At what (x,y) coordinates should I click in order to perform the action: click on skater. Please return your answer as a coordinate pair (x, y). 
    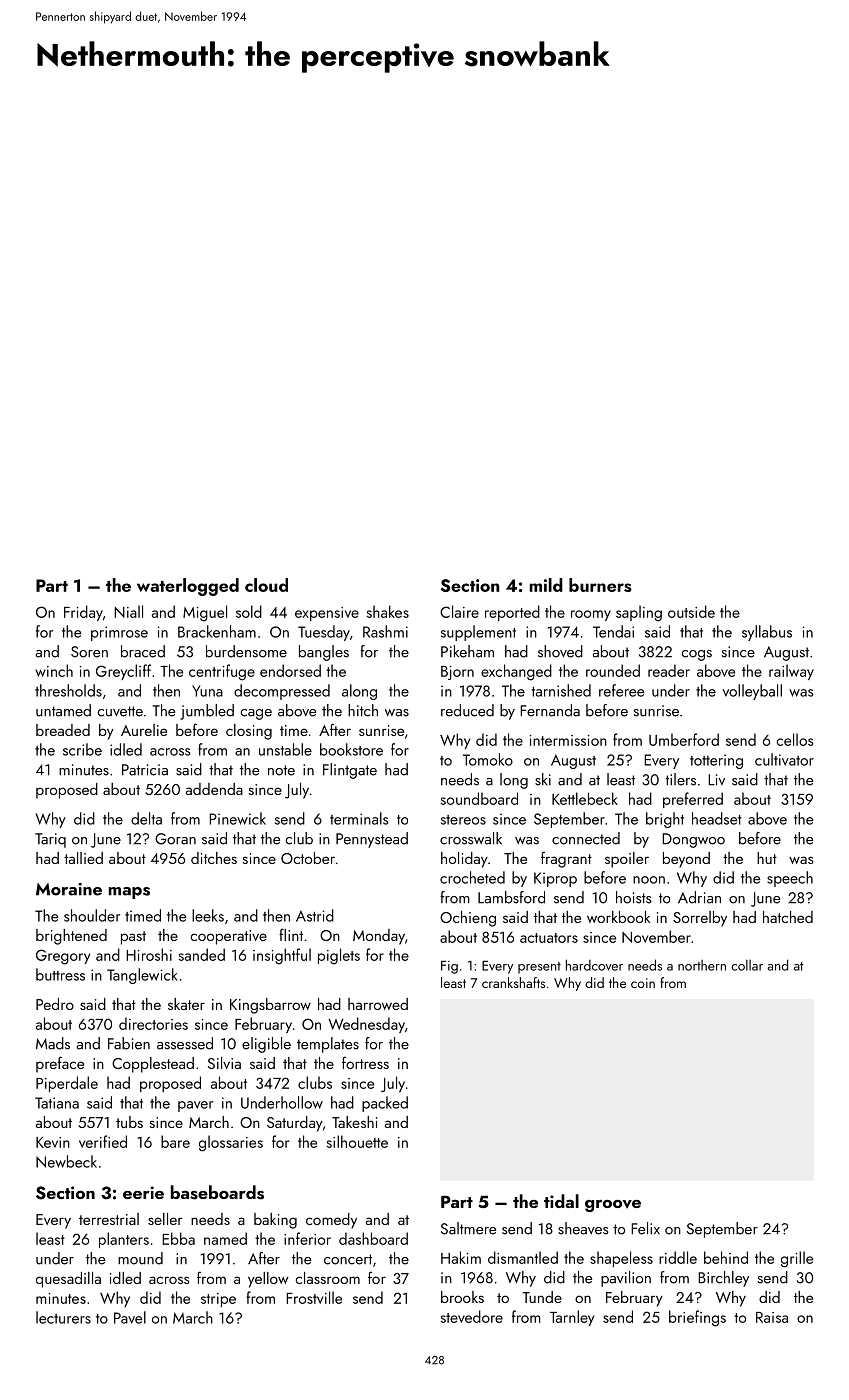
    Looking at the image, I should click on (186, 1004).
